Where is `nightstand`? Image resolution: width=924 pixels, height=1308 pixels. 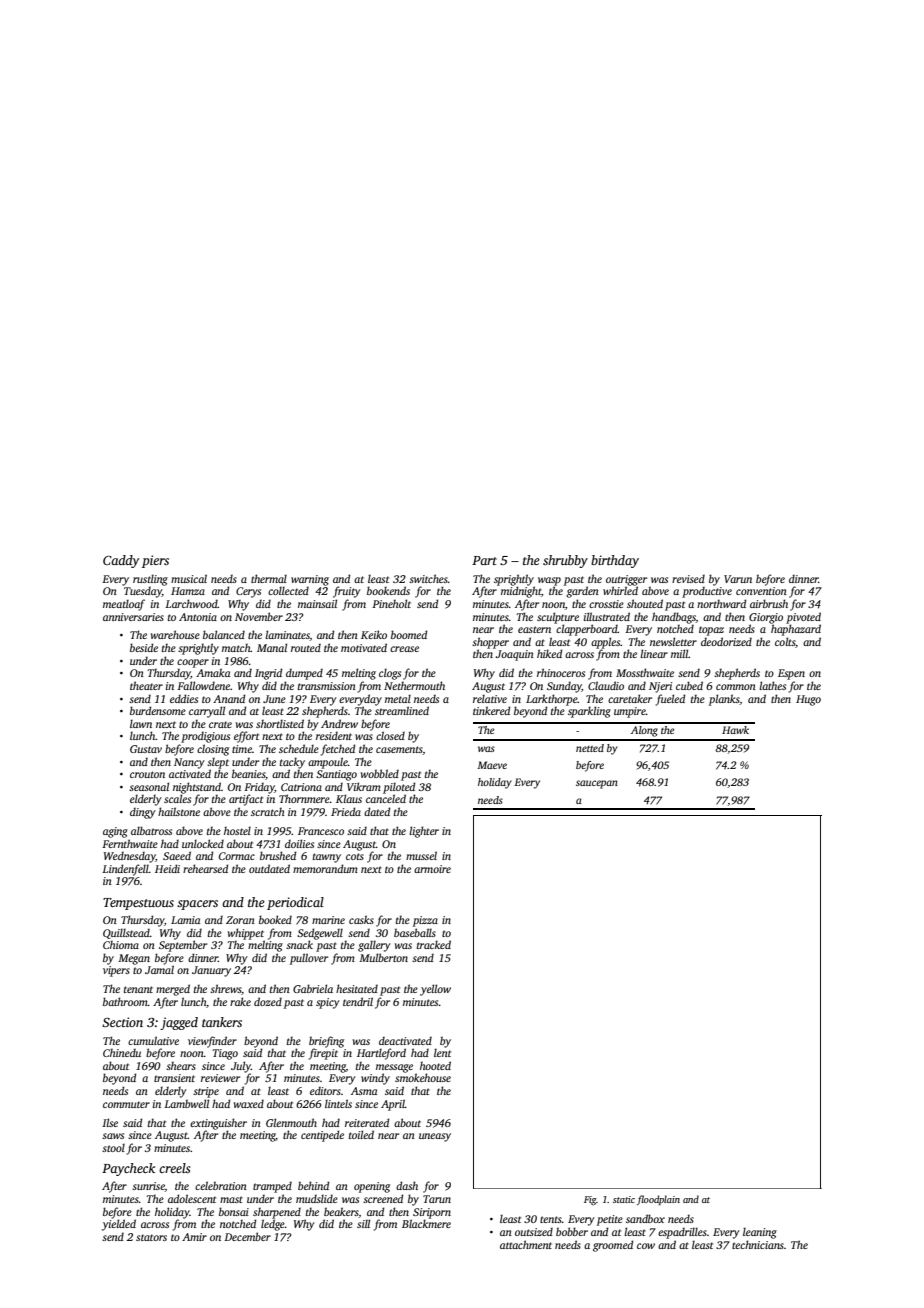
nightstand is located at coordinates (197, 788).
